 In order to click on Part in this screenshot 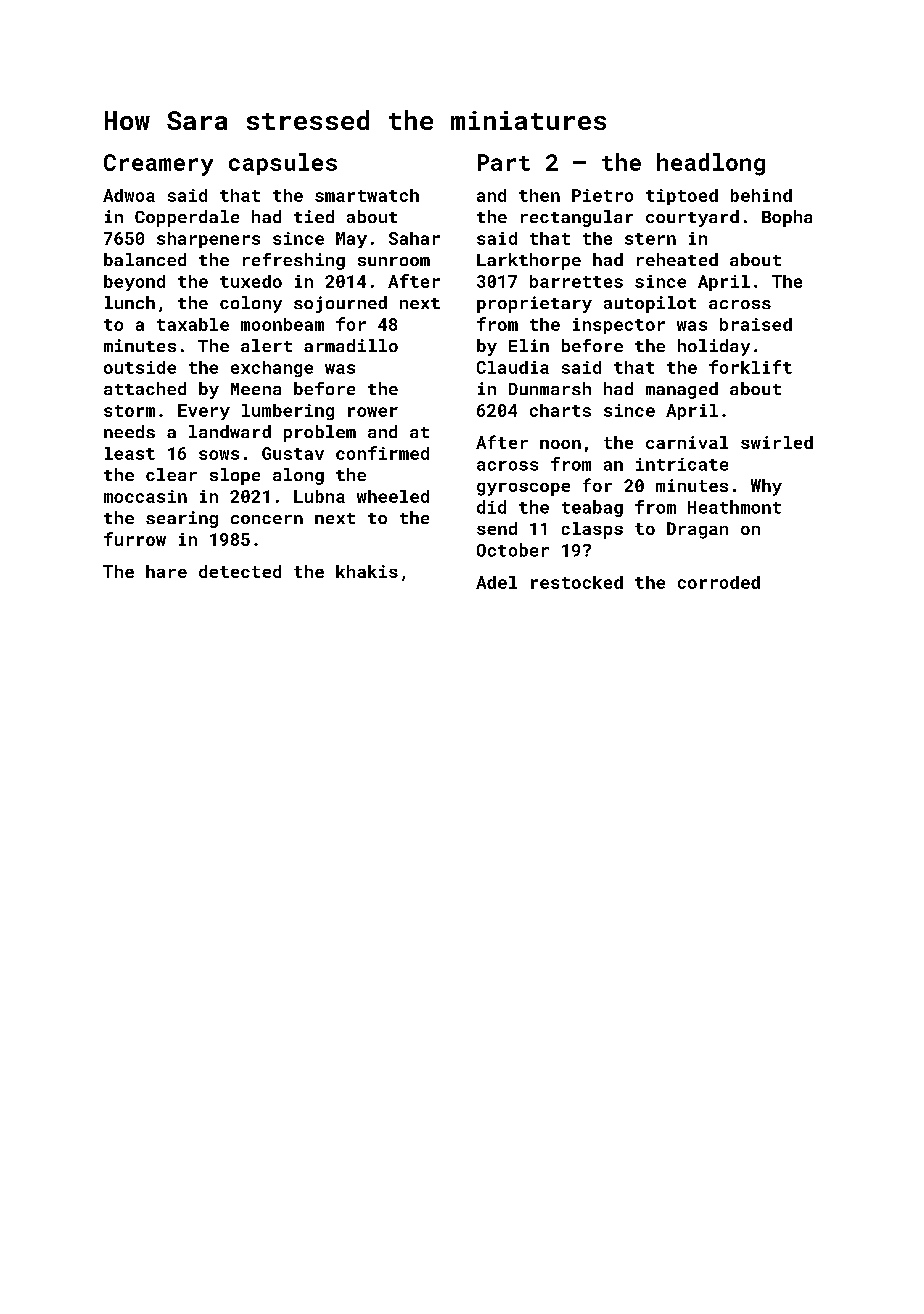, I will do `click(504, 162)`.
